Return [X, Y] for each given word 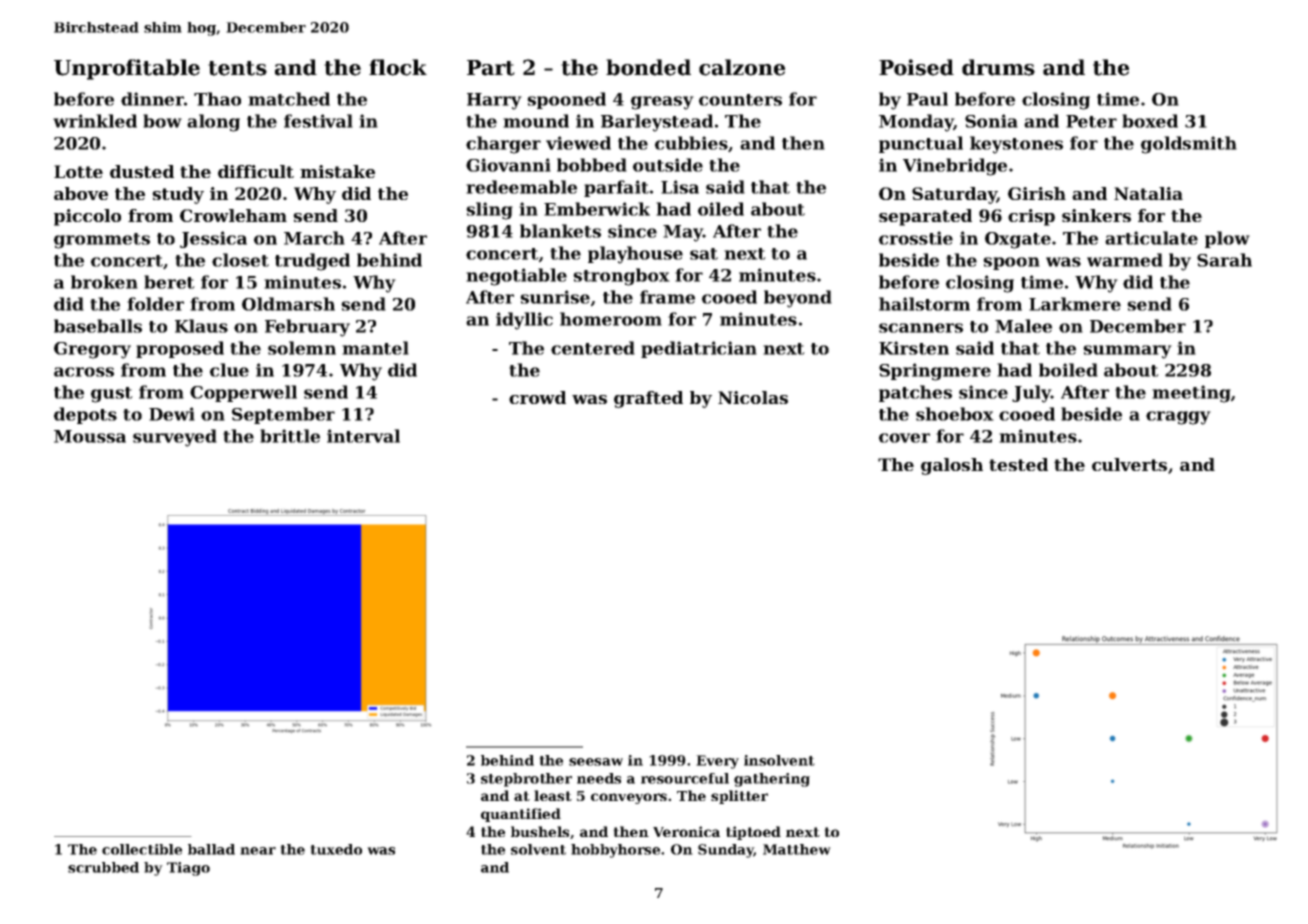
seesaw [596, 762]
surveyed [175, 438]
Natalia [1148, 193]
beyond [798, 299]
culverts [1129, 464]
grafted [648, 399]
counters [740, 100]
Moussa [90, 436]
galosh [952, 466]
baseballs [98, 326]
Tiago [188, 869]
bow [162, 121]
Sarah [1224, 260]
